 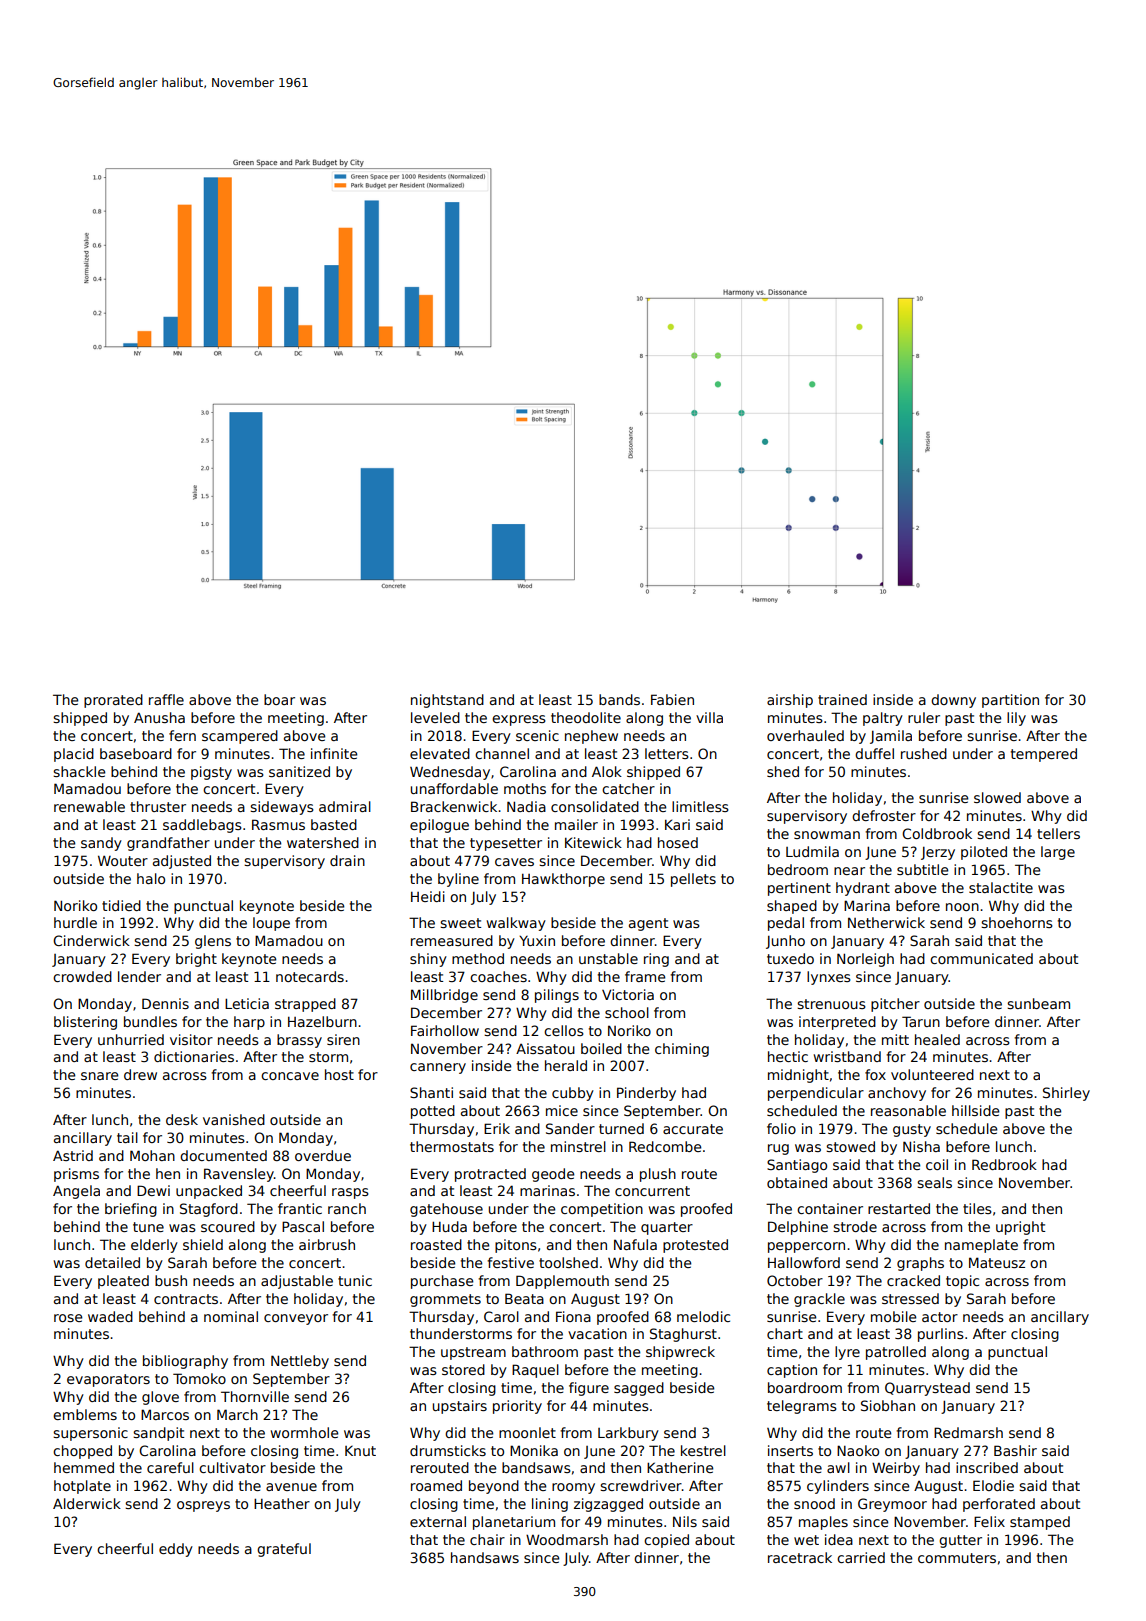 What do you see at coordinates (672, 699) in the page?
I see `Fabien` at bounding box center [672, 699].
